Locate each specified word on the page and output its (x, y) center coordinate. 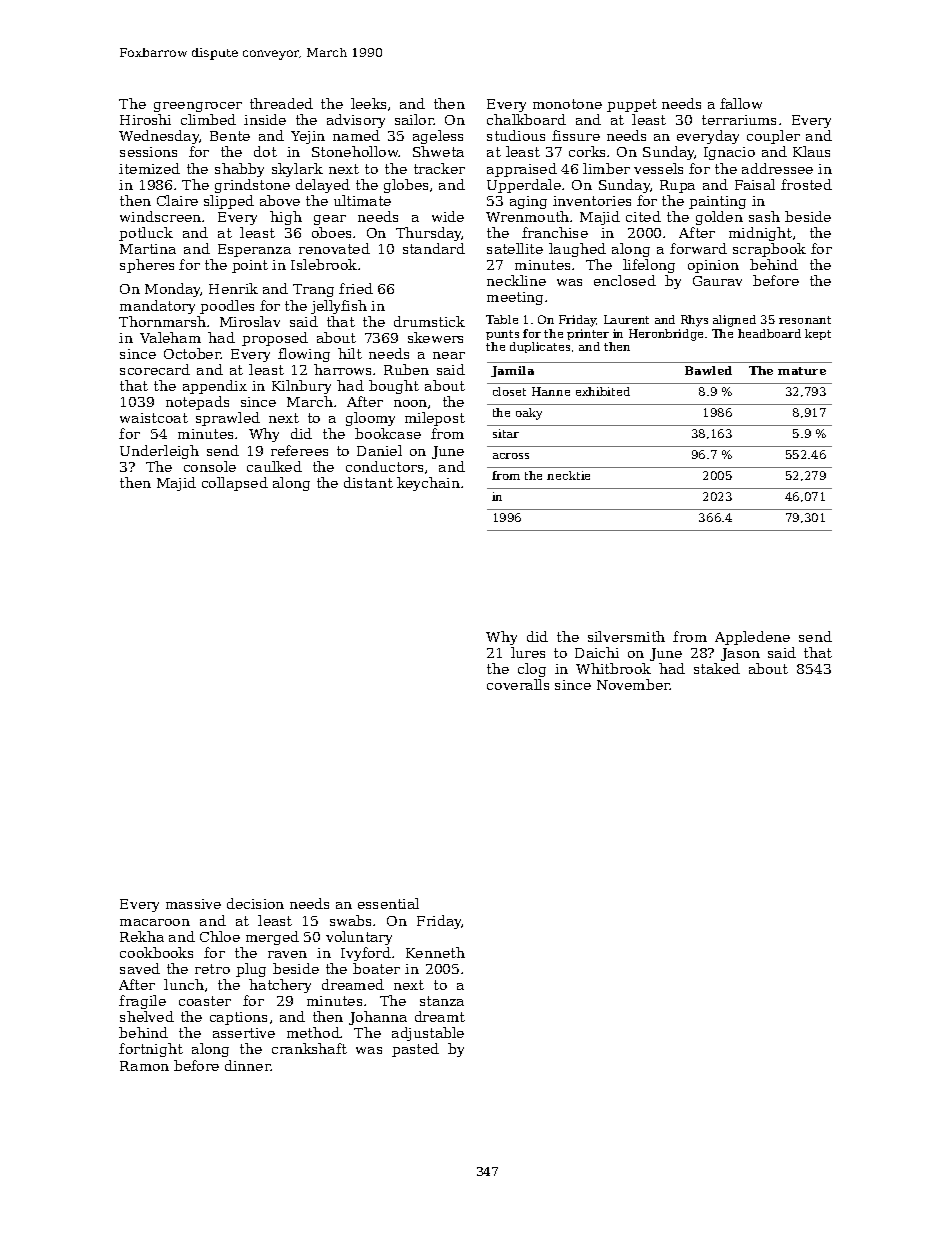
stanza (442, 1001)
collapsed (235, 484)
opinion (713, 266)
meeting (515, 298)
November (633, 684)
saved (140, 968)
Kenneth (435, 952)
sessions (148, 152)
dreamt (440, 1016)
